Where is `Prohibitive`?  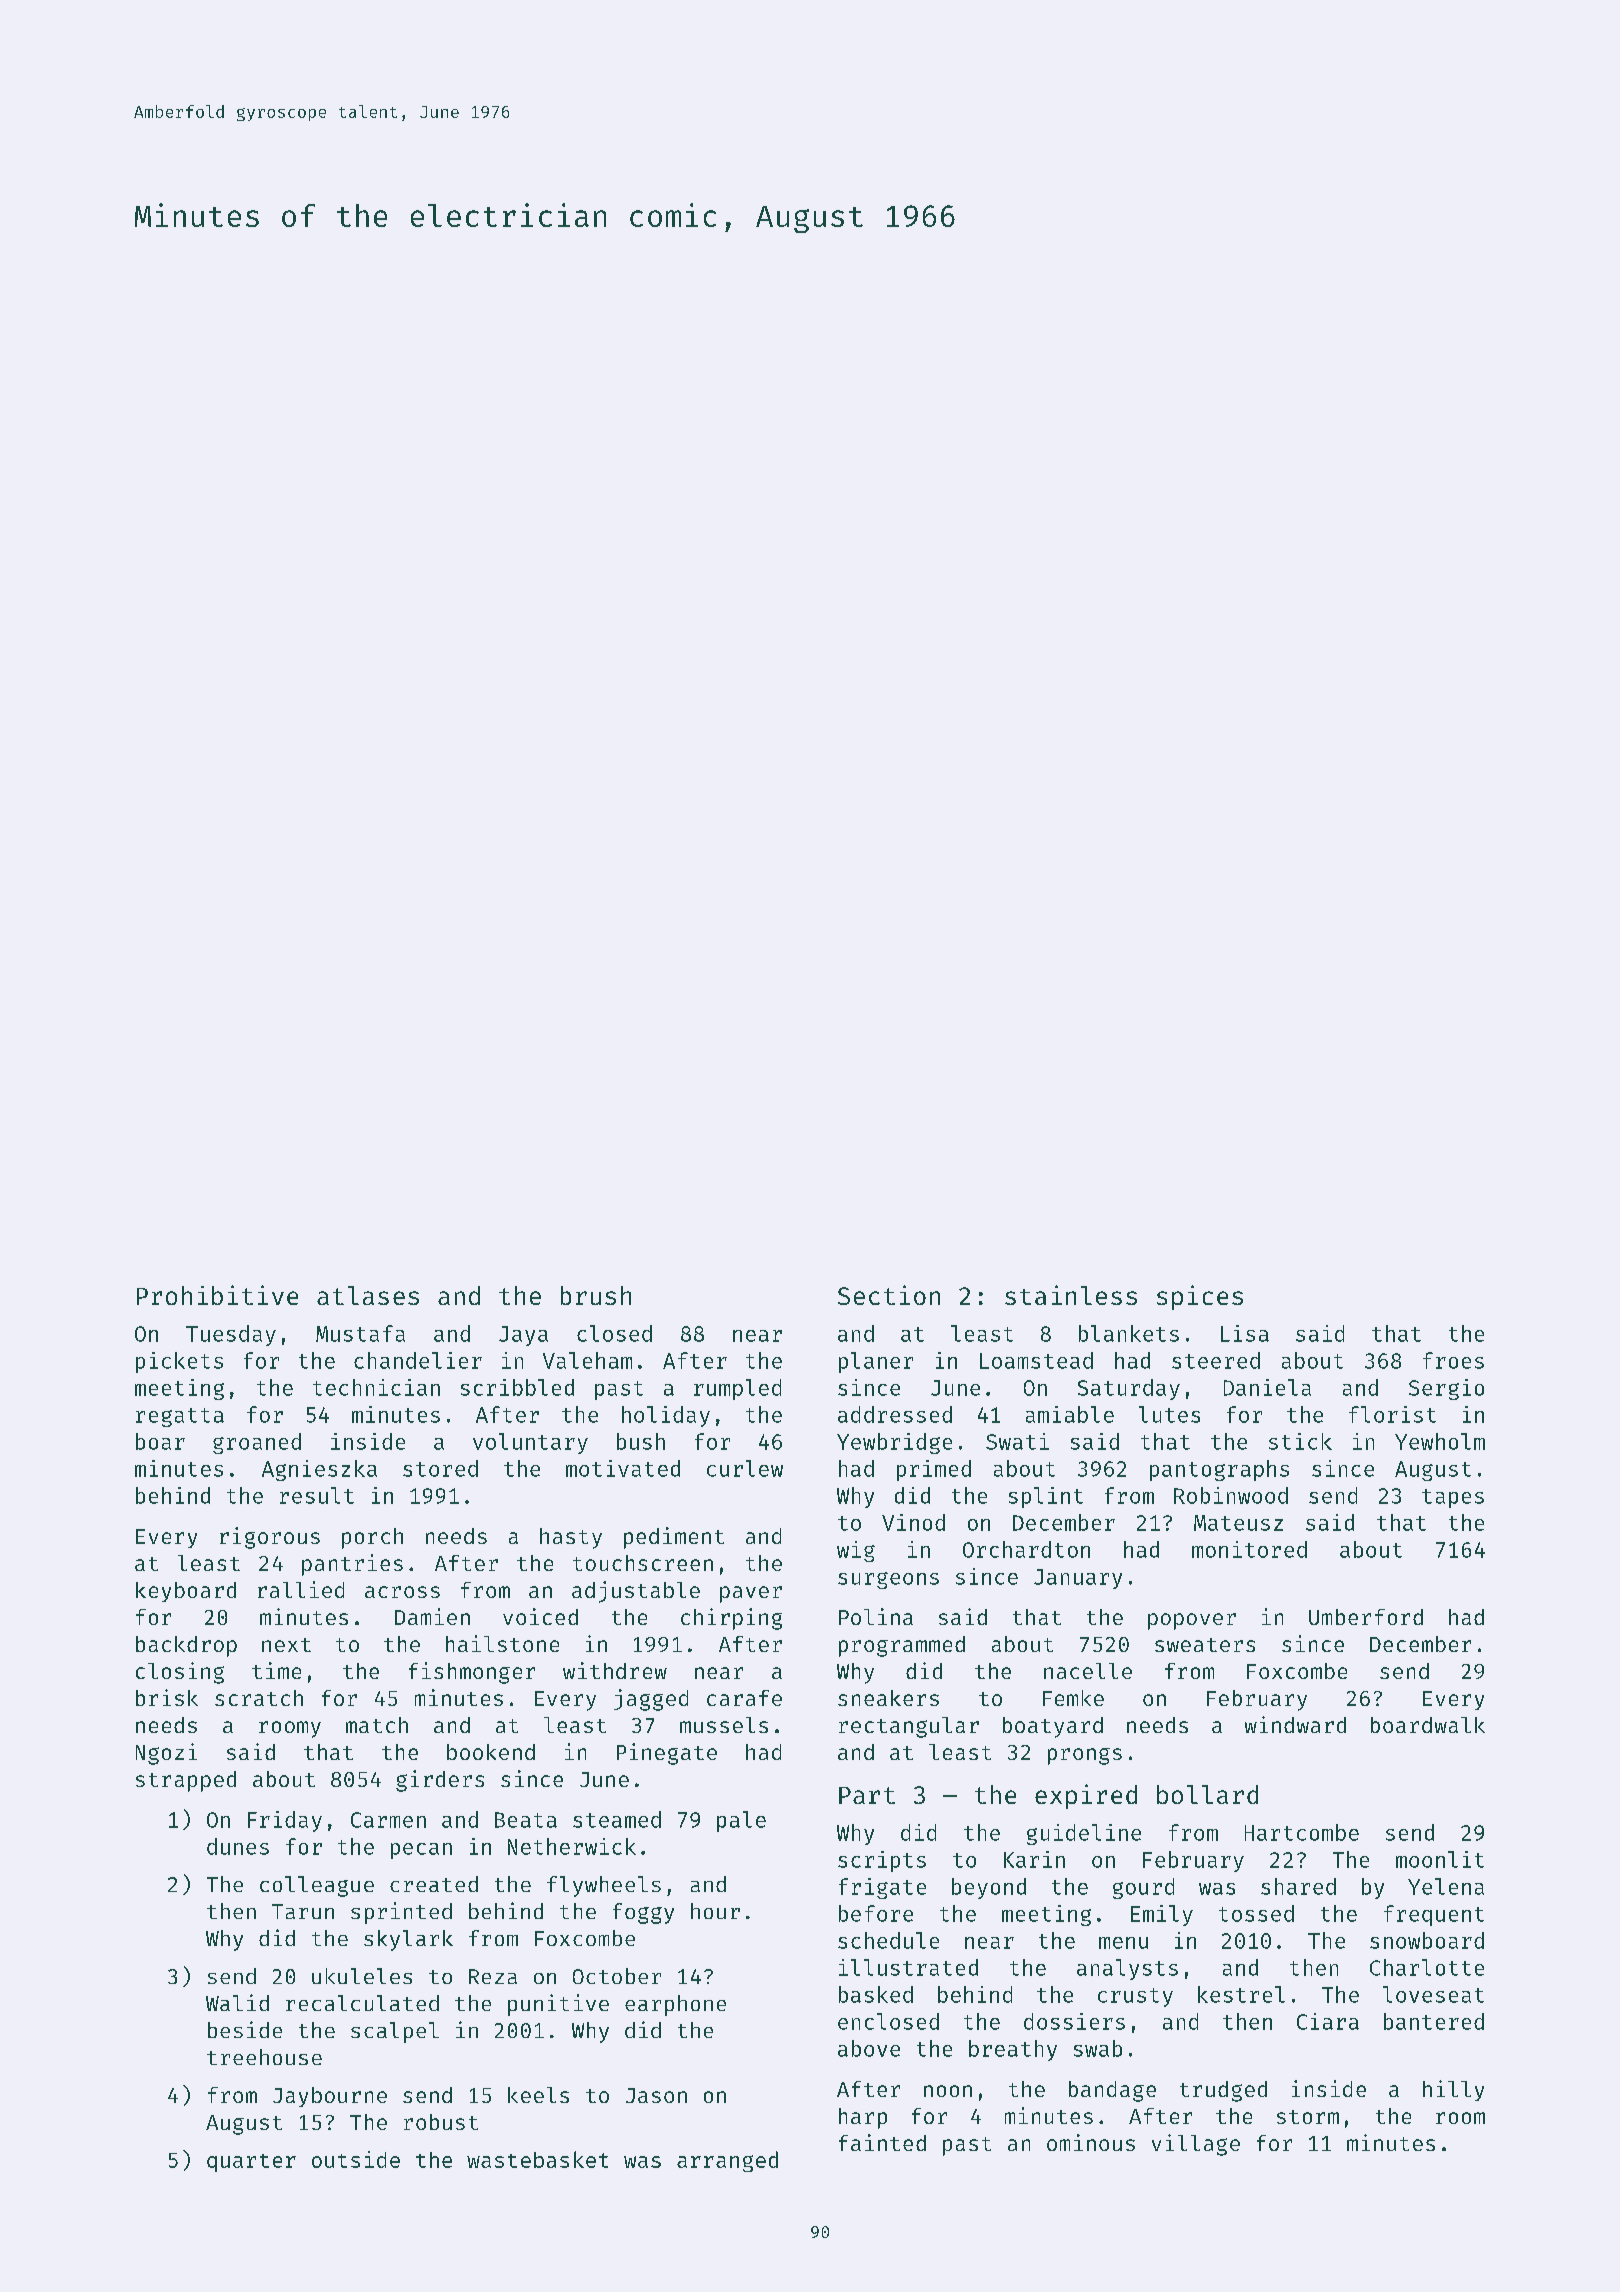 Prohibitive is located at coordinates (217, 1295).
